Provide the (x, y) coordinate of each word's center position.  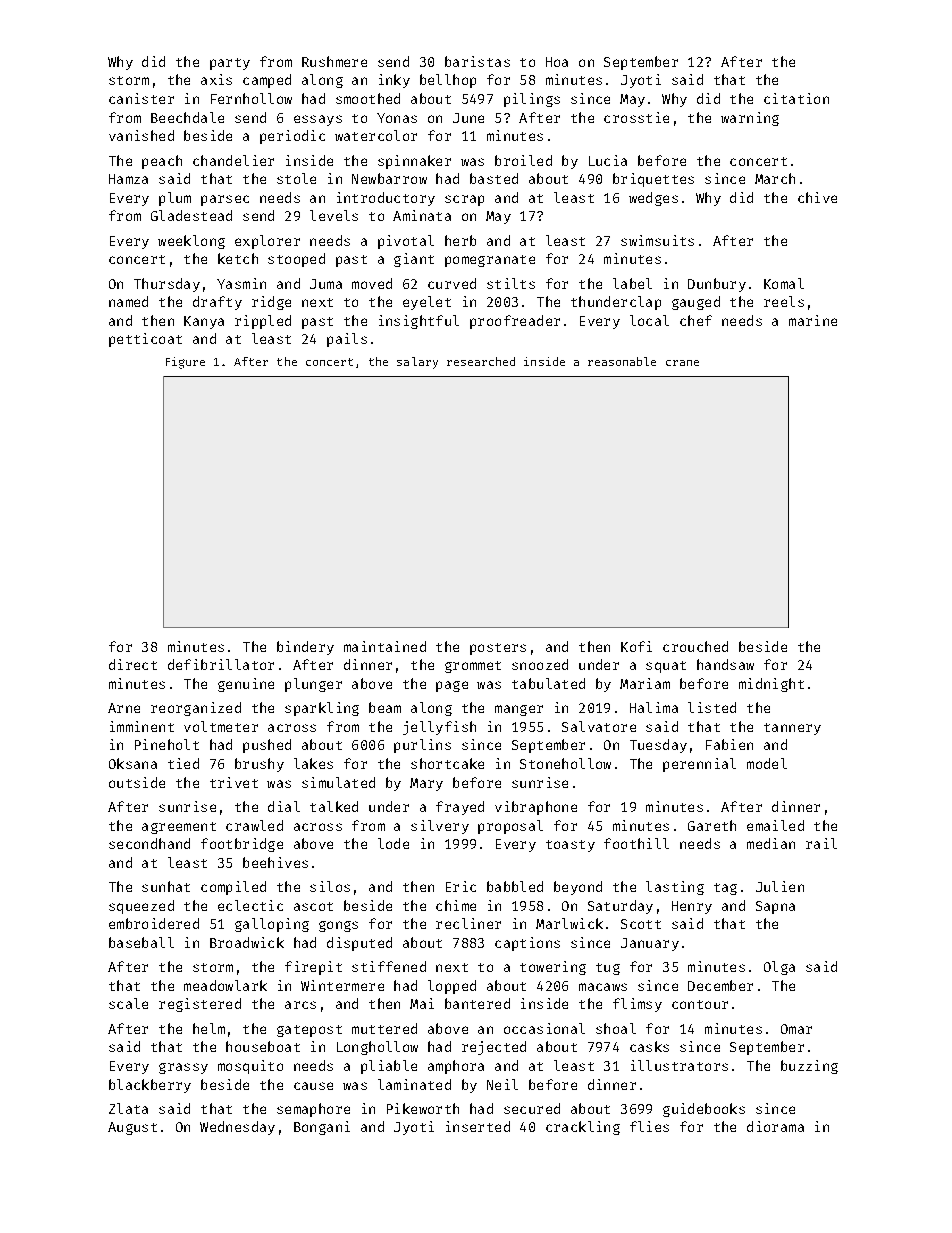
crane (682, 363)
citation (796, 98)
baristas (477, 61)
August (132, 1128)
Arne (124, 708)
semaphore (313, 1110)
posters (498, 649)
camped (267, 81)
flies (649, 1126)
